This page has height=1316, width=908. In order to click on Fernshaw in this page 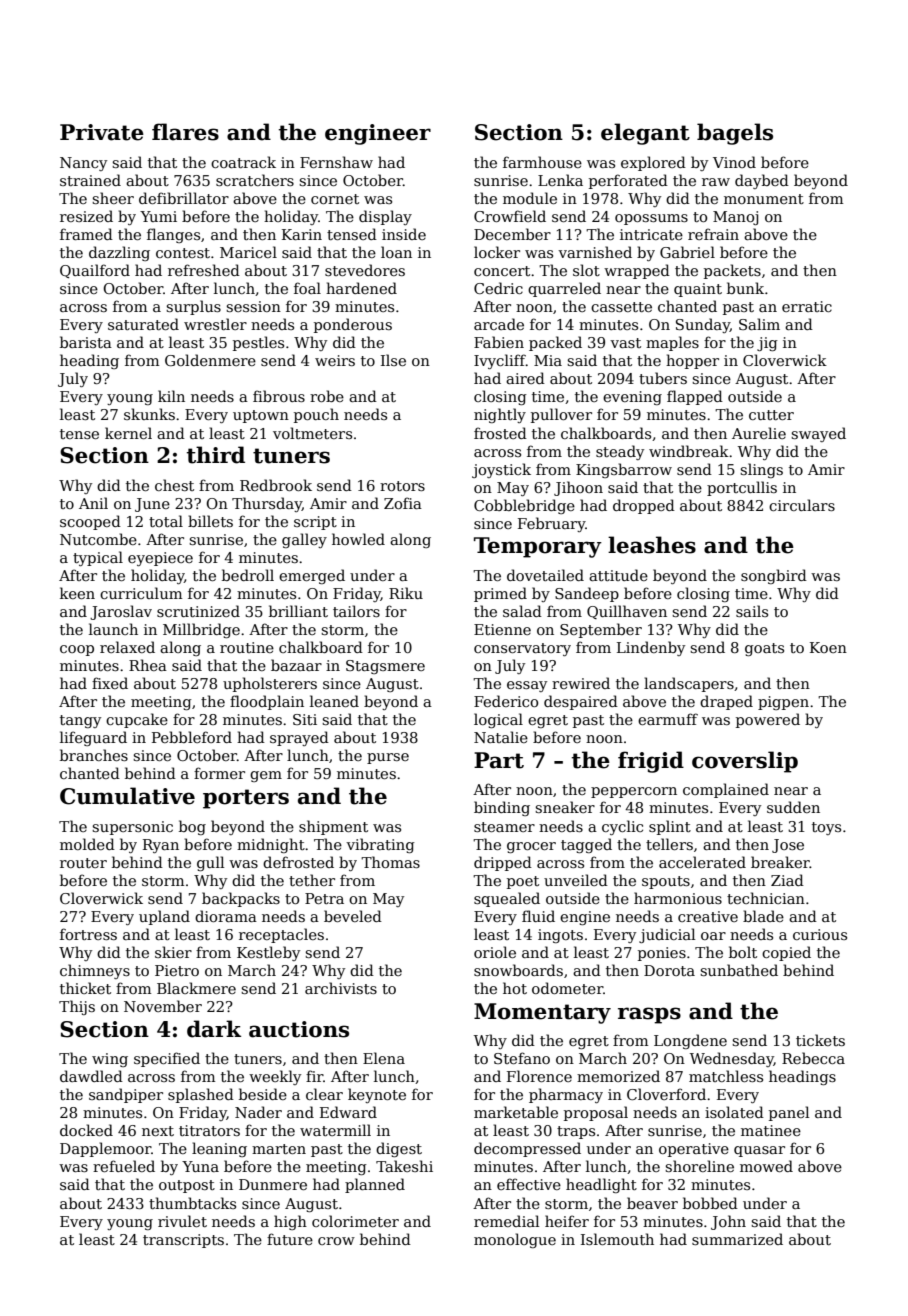, I will do `click(336, 162)`.
